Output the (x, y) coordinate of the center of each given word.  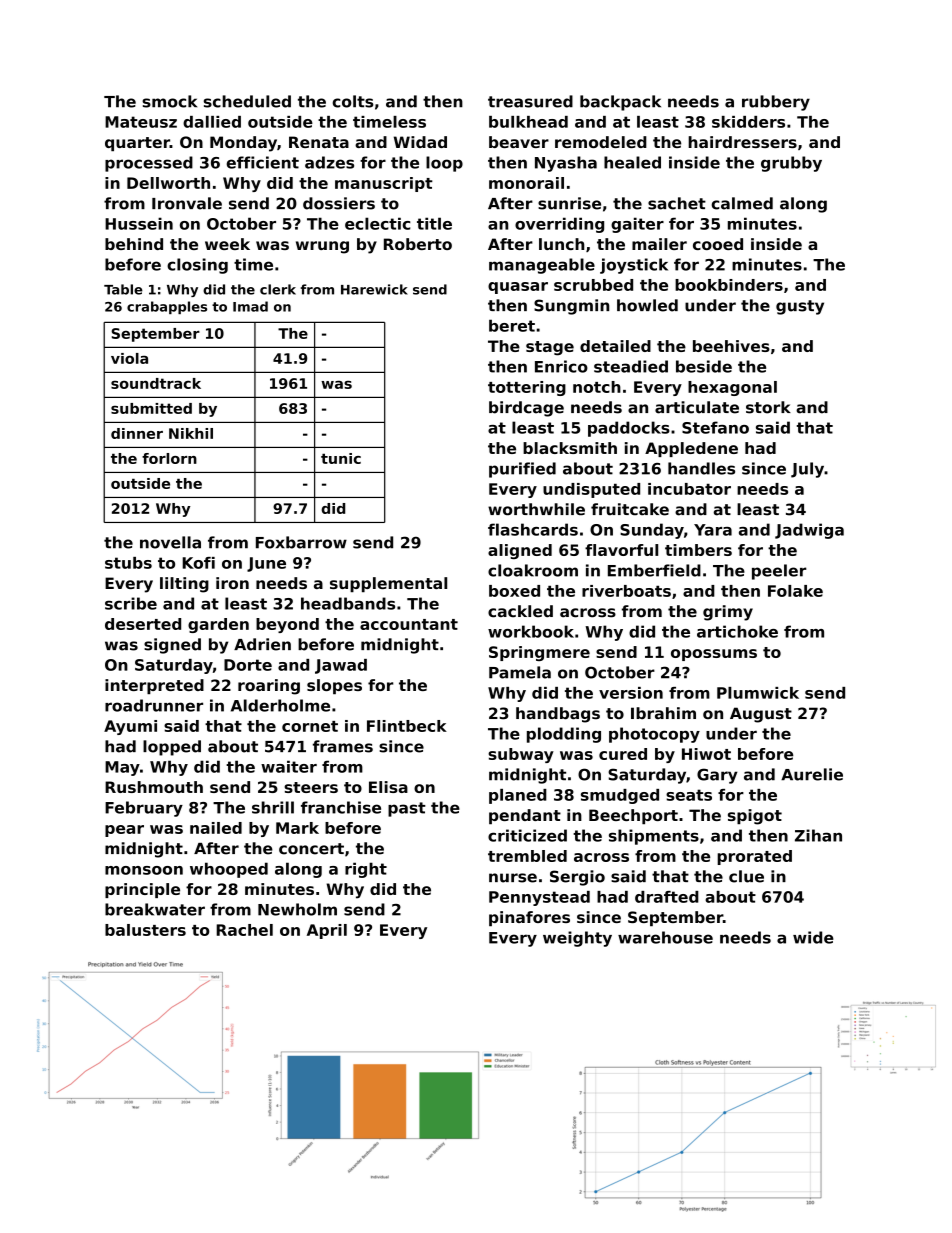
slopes (334, 686)
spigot (755, 817)
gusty (800, 307)
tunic (341, 458)
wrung (322, 247)
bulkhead (528, 122)
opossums (714, 655)
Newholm (297, 909)
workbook (531, 631)
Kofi (198, 563)
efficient (262, 162)
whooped (229, 870)
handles (701, 468)
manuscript (384, 184)
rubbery (776, 103)
